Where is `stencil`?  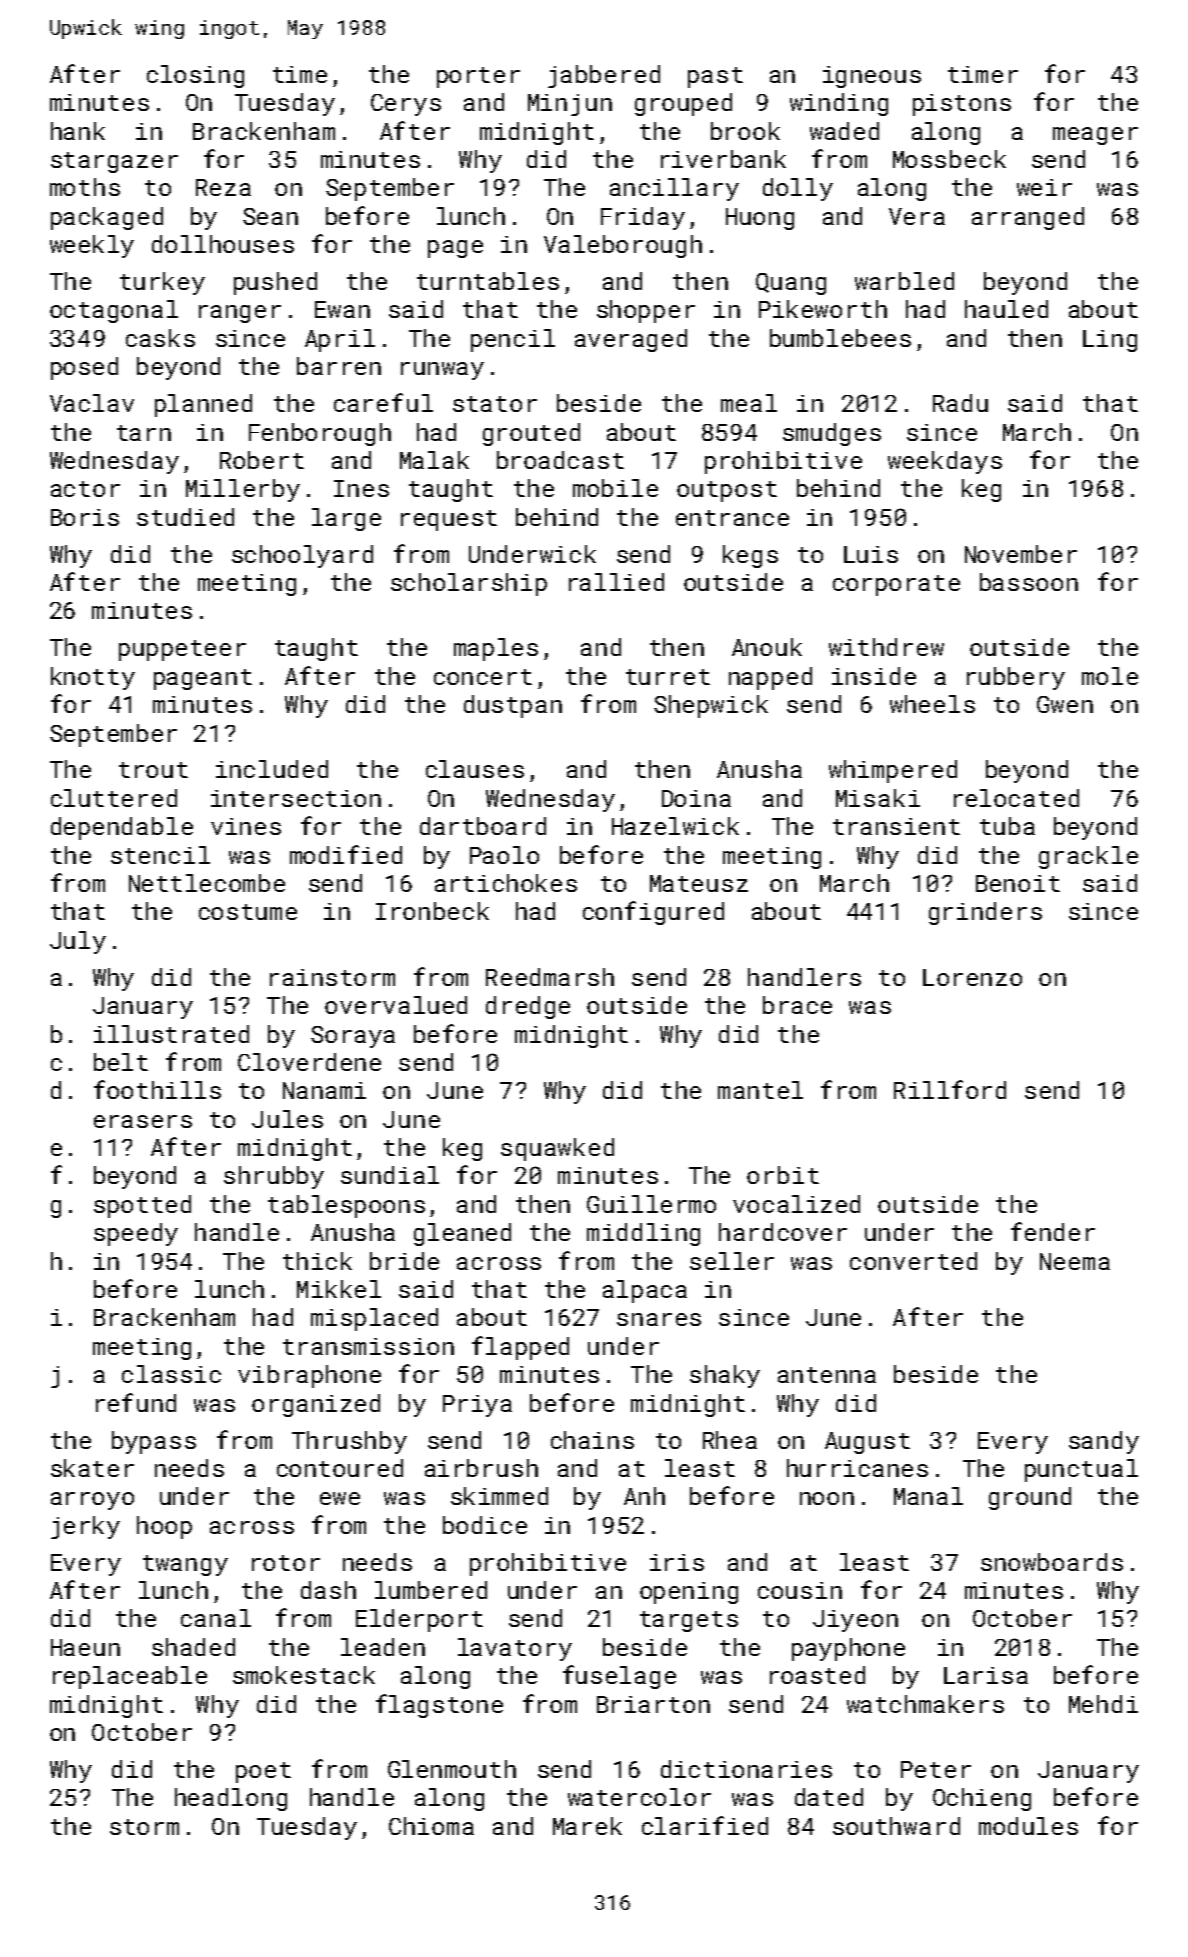
stencil is located at coordinates (160, 855).
